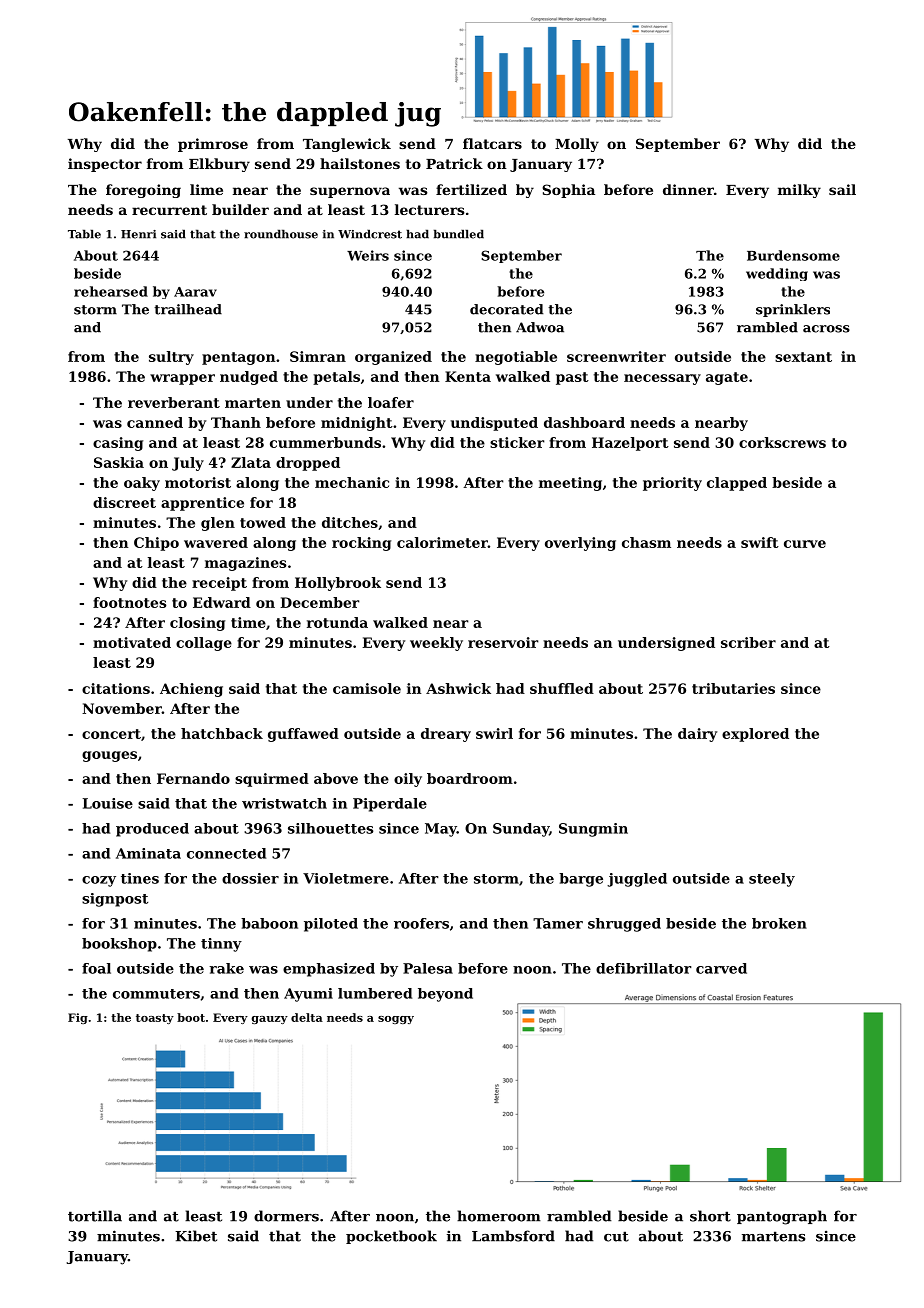  What do you see at coordinates (196, 1236) in the page?
I see `Kibet` at bounding box center [196, 1236].
